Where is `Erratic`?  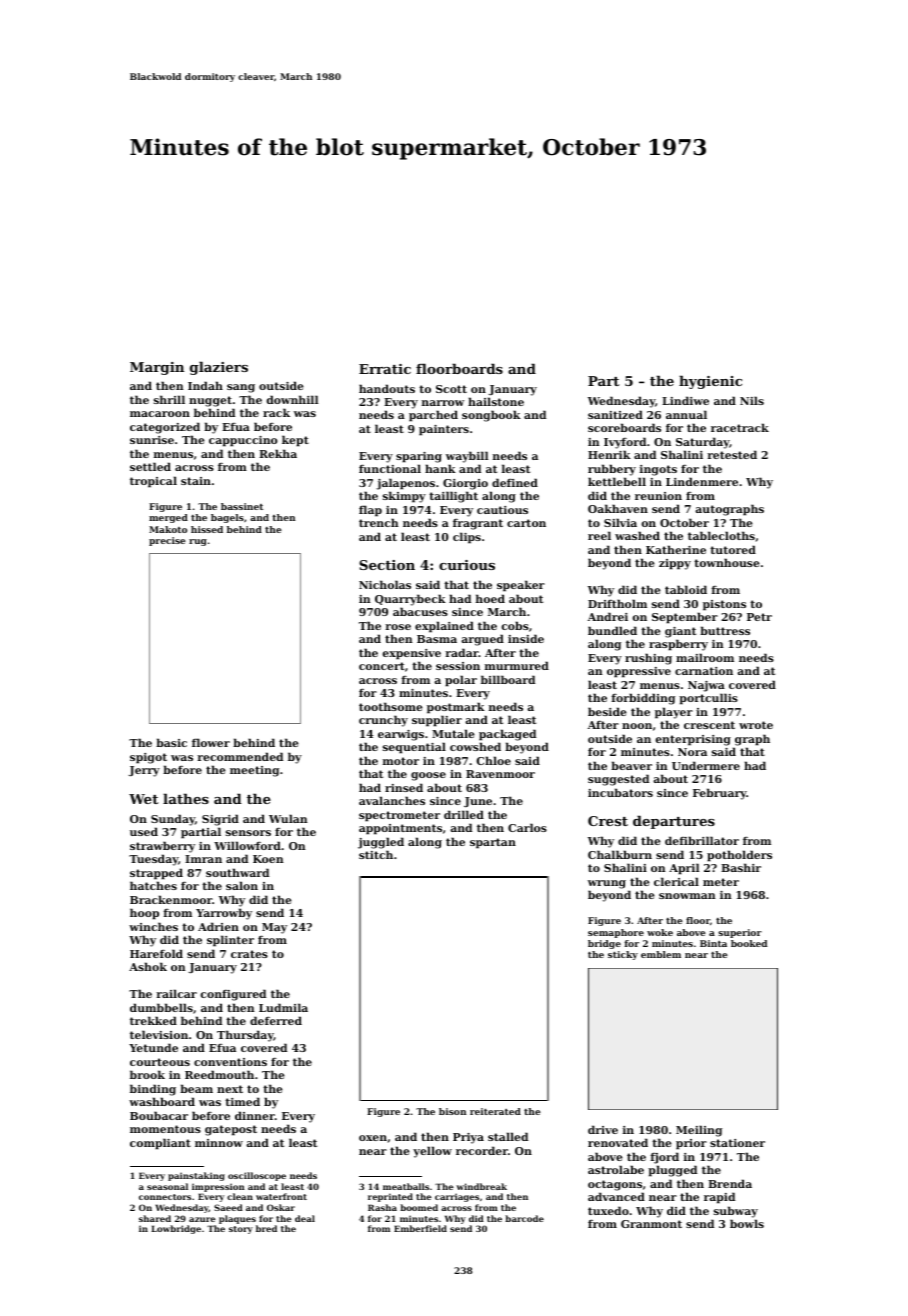 Erratic is located at coordinates (385, 369).
